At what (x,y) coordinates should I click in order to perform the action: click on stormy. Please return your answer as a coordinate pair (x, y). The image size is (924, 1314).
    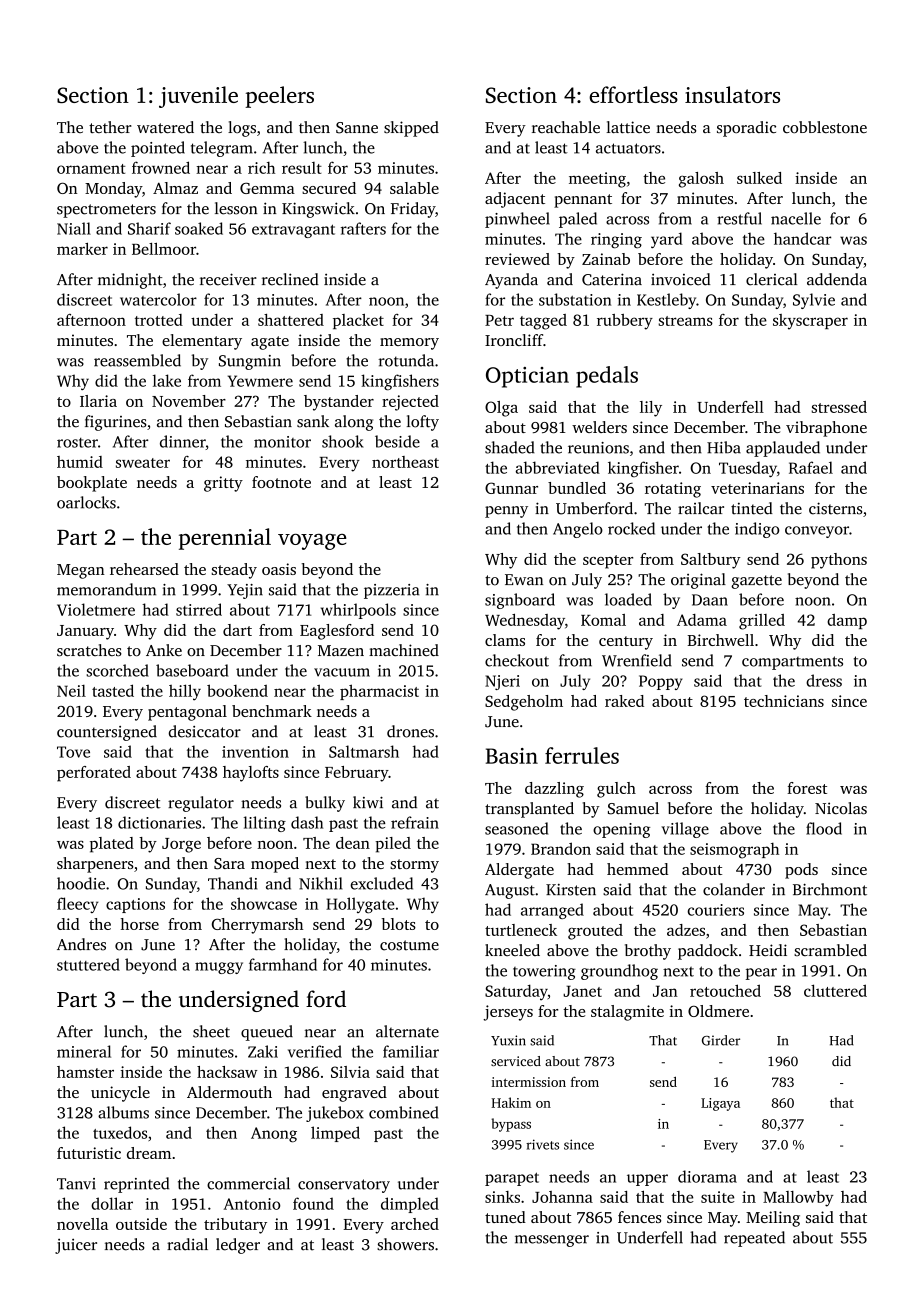
    Looking at the image, I should click on (414, 866).
